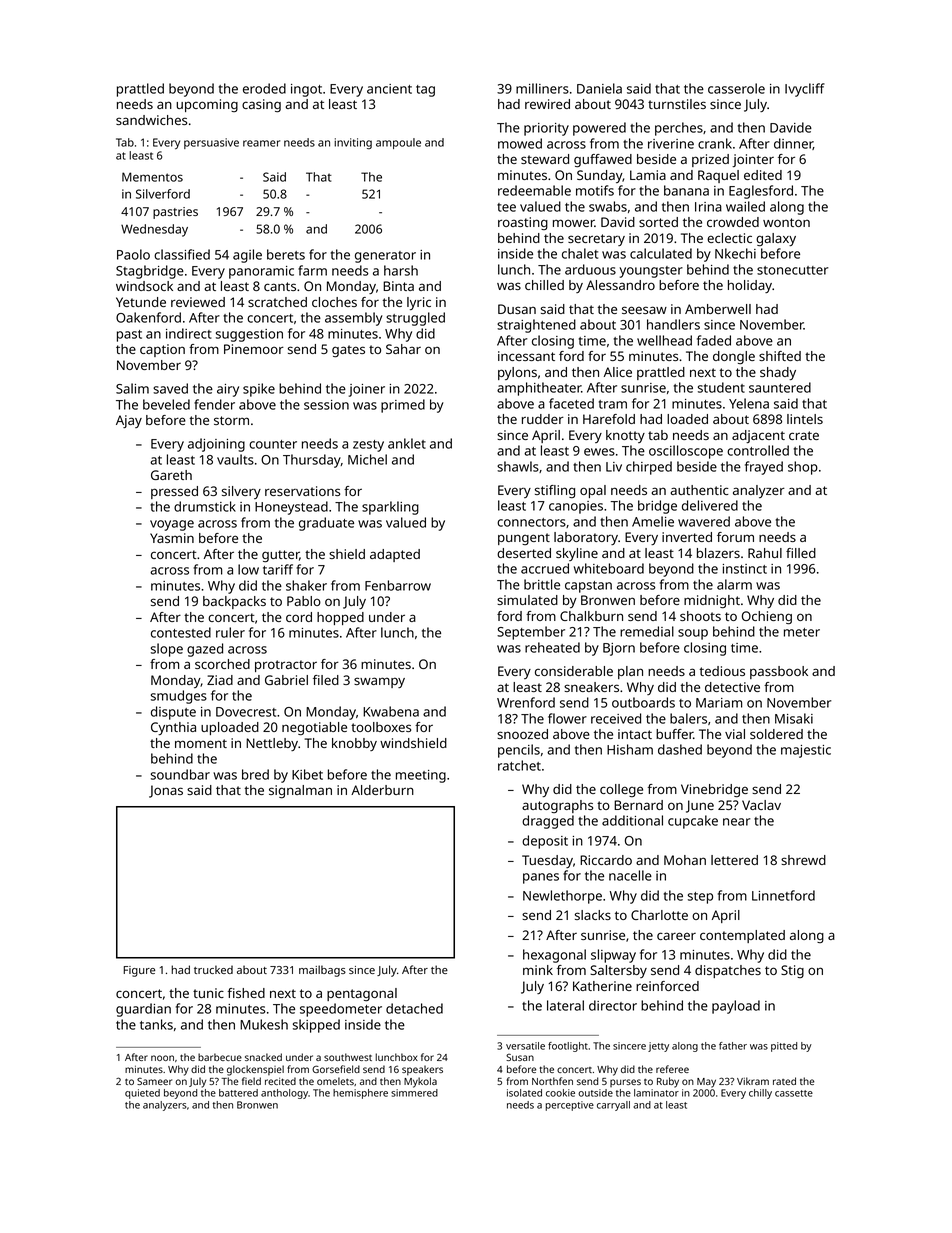 Image resolution: width=952 pixels, height=1233 pixels. What do you see at coordinates (805, 90) in the document?
I see `Ivycliff` at bounding box center [805, 90].
